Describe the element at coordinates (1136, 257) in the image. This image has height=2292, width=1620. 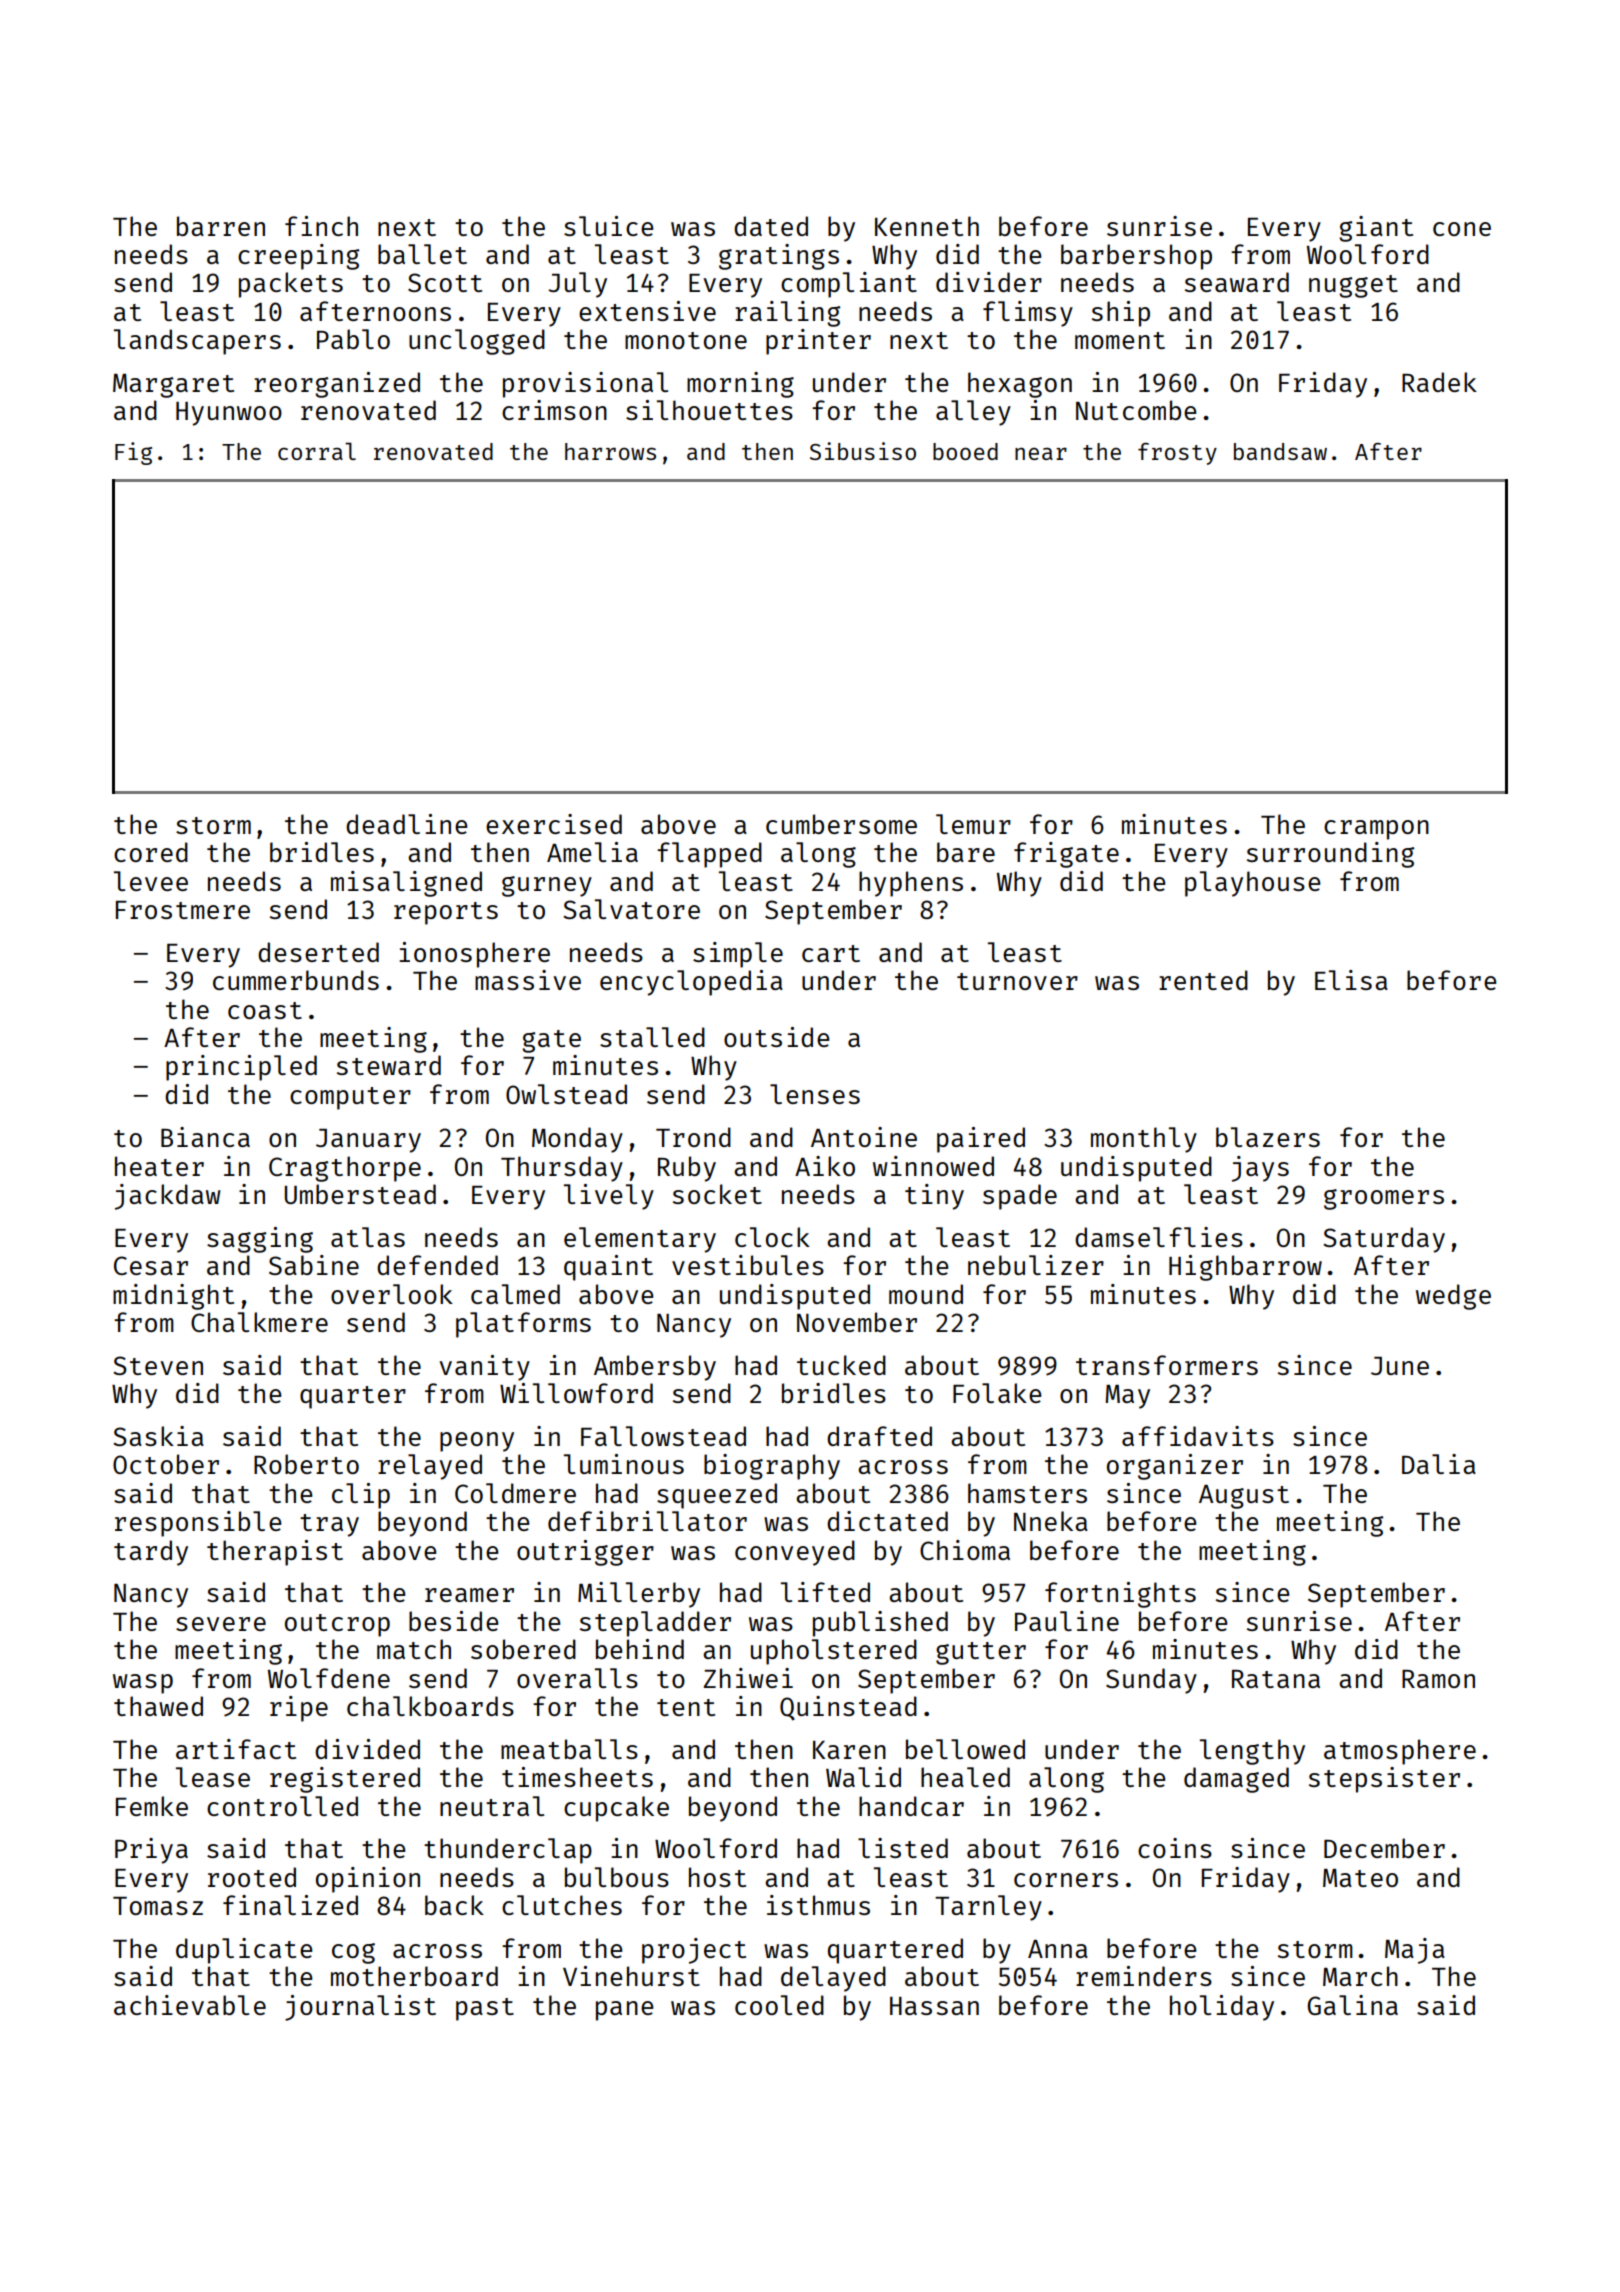
I see `barbershop` at that location.
